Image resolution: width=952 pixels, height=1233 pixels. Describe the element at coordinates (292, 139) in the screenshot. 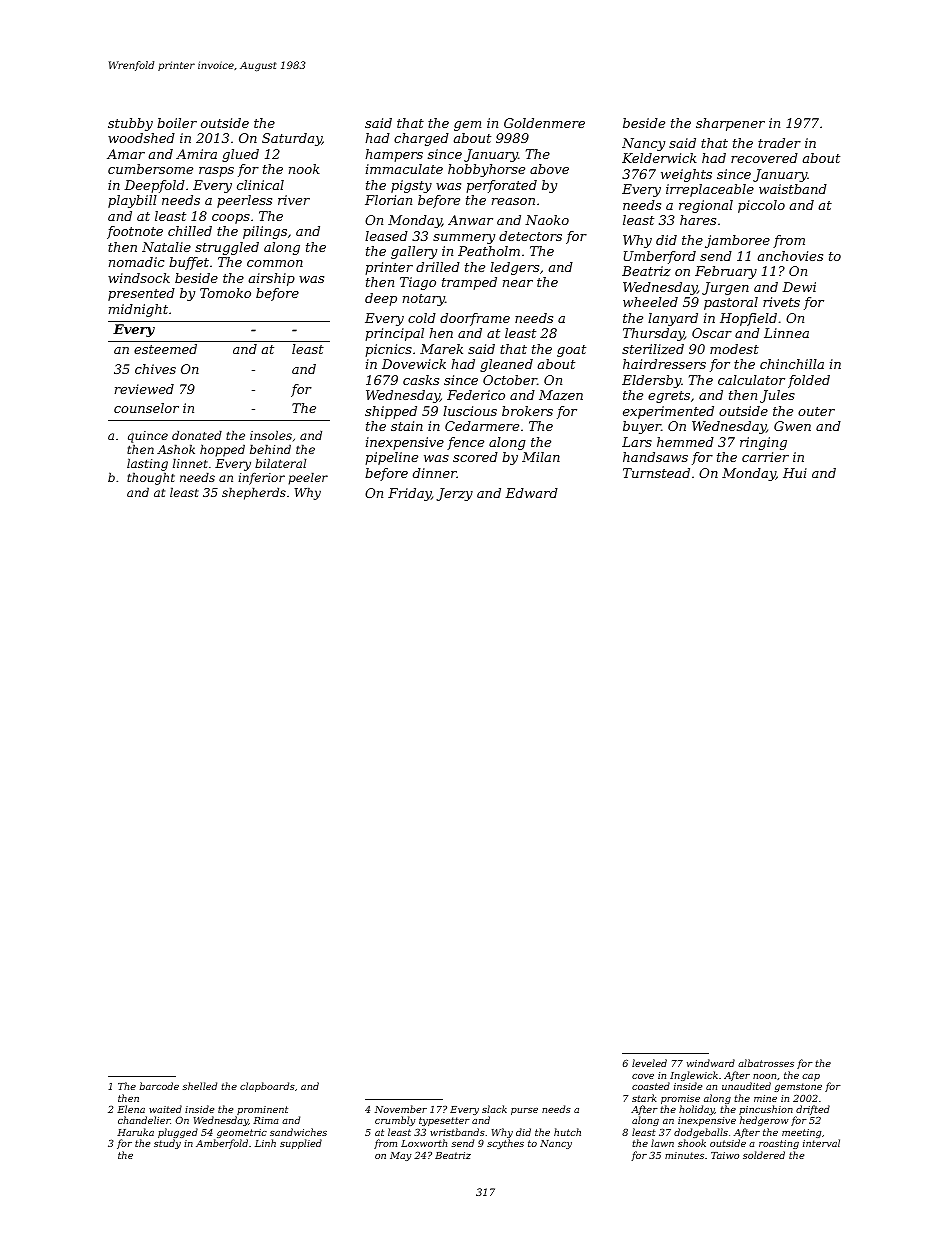

I see `Saturday` at that location.
